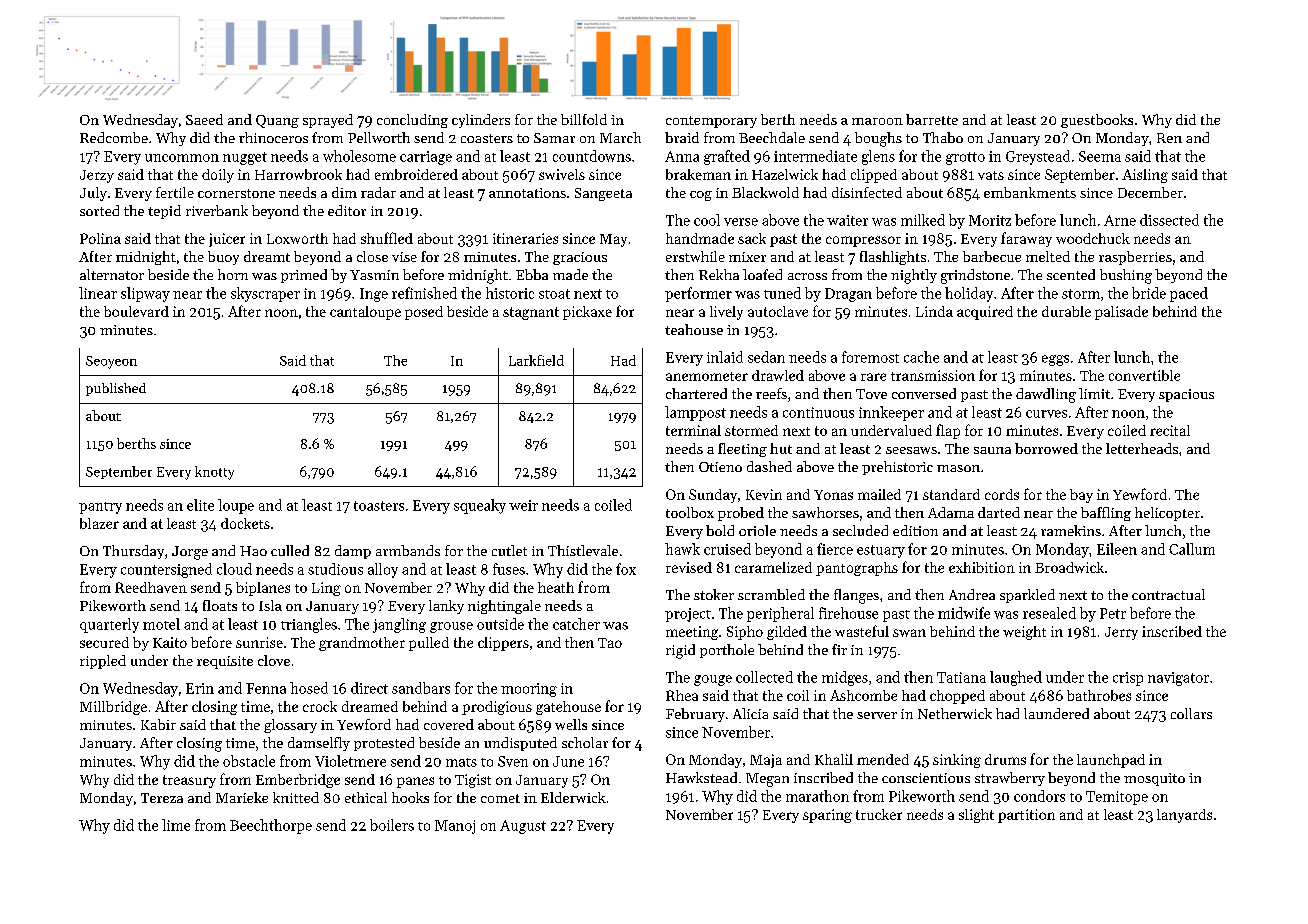 The height and width of the image is (924, 1308). What do you see at coordinates (701, 196) in the image?
I see `cog` at bounding box center [701, 196].
